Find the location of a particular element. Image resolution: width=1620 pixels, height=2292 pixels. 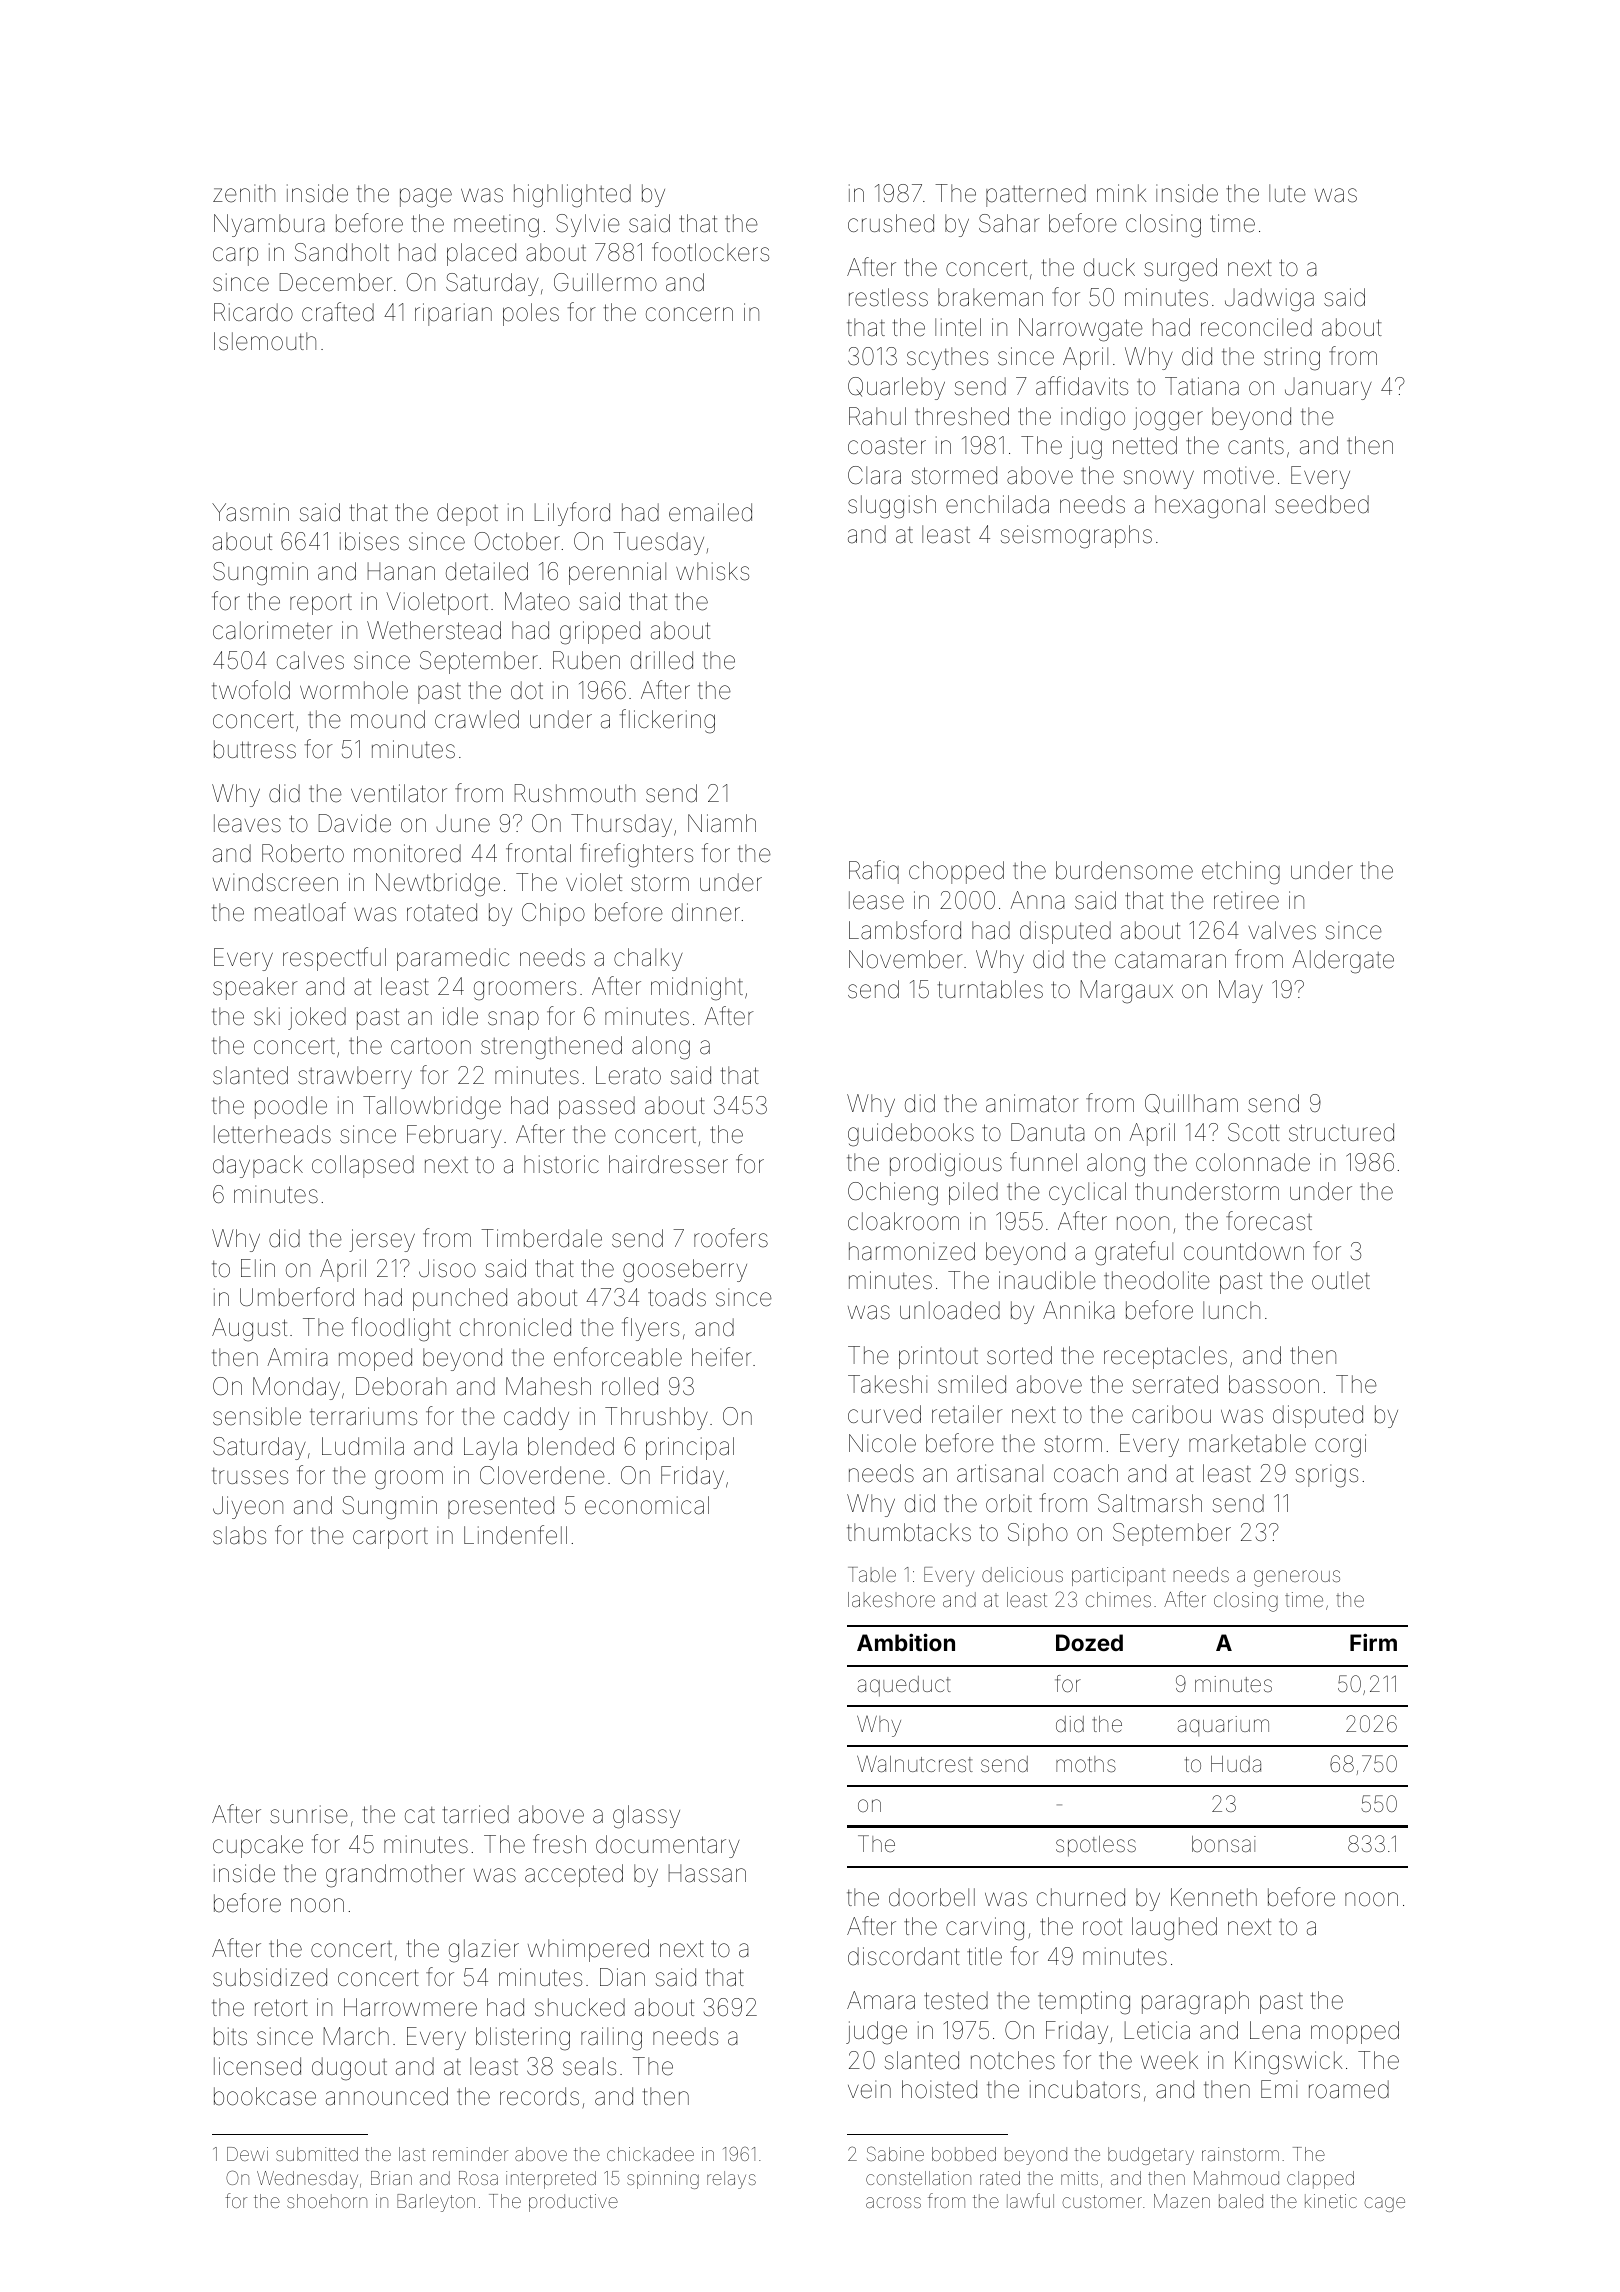

aqueduct is located at coordinates (904, 1686).
